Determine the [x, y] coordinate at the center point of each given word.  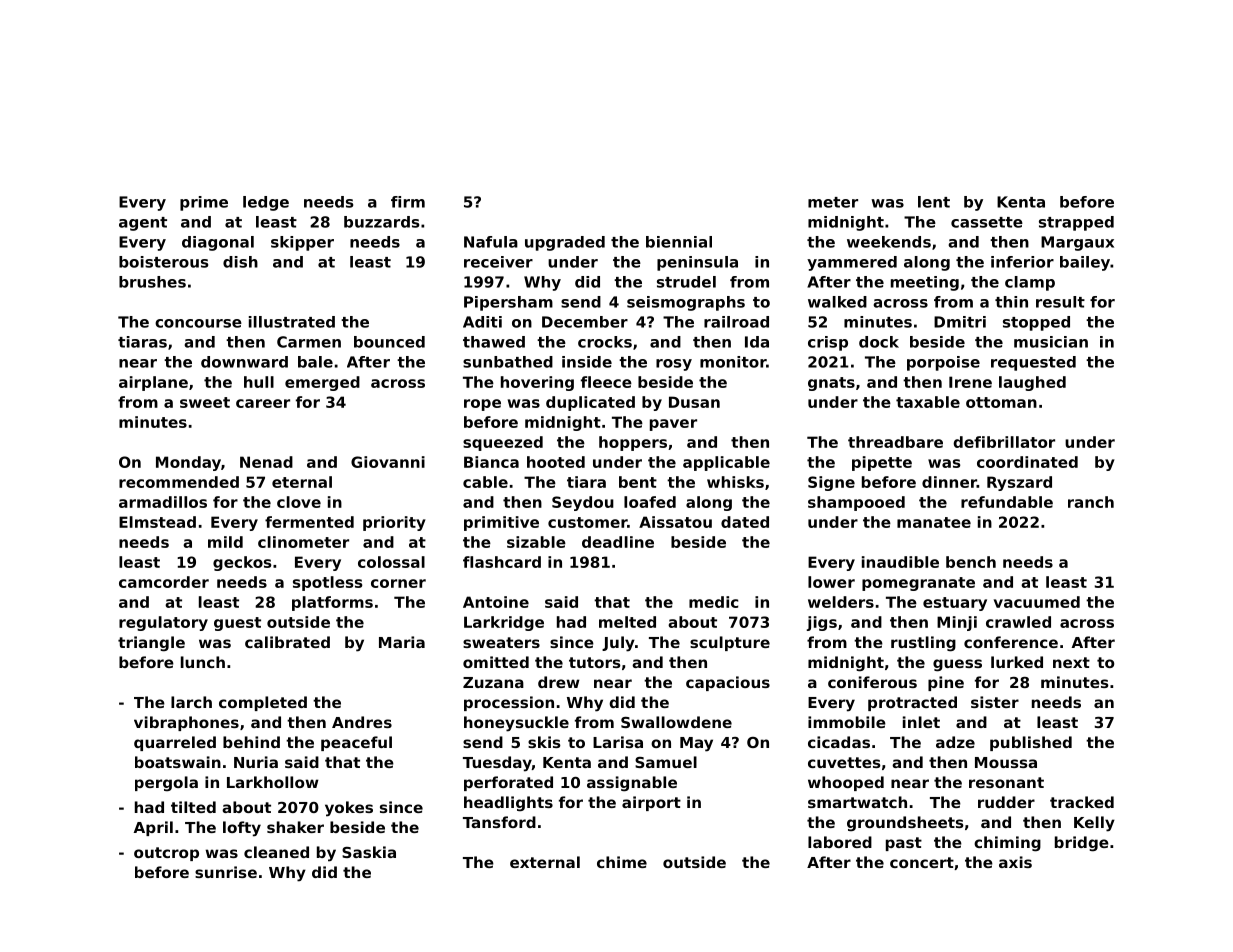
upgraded [565, 243]
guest [237, 624]
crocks [605, 342]
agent [143, 224]
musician [1051, 342]
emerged [322, 383]
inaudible [900, 562]
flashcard [502, 562]
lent [934, 202]
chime [622, 862]
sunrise [226, 872]
